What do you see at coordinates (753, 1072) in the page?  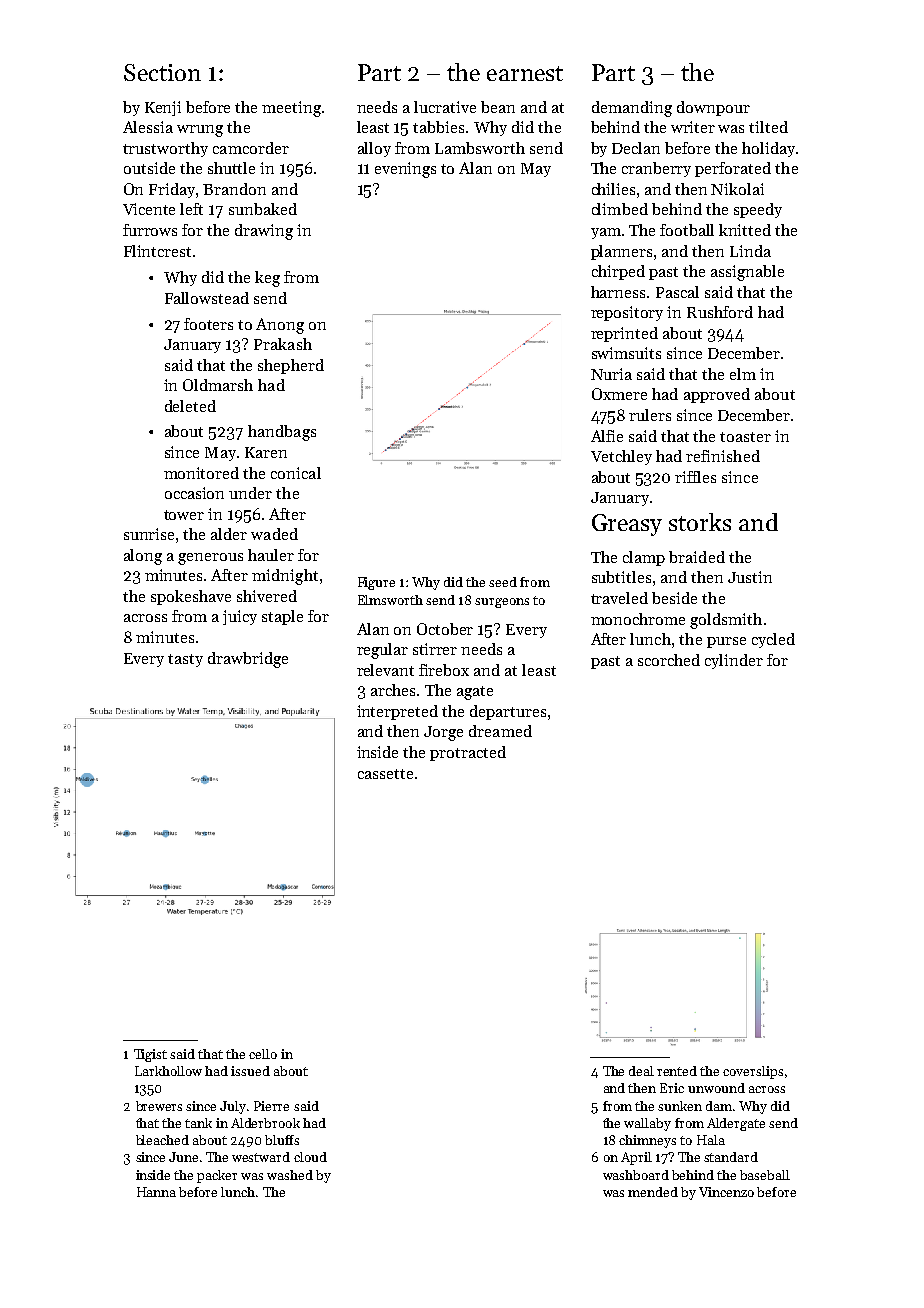 I see `coverslips` at bounding box center [753, 1072].
